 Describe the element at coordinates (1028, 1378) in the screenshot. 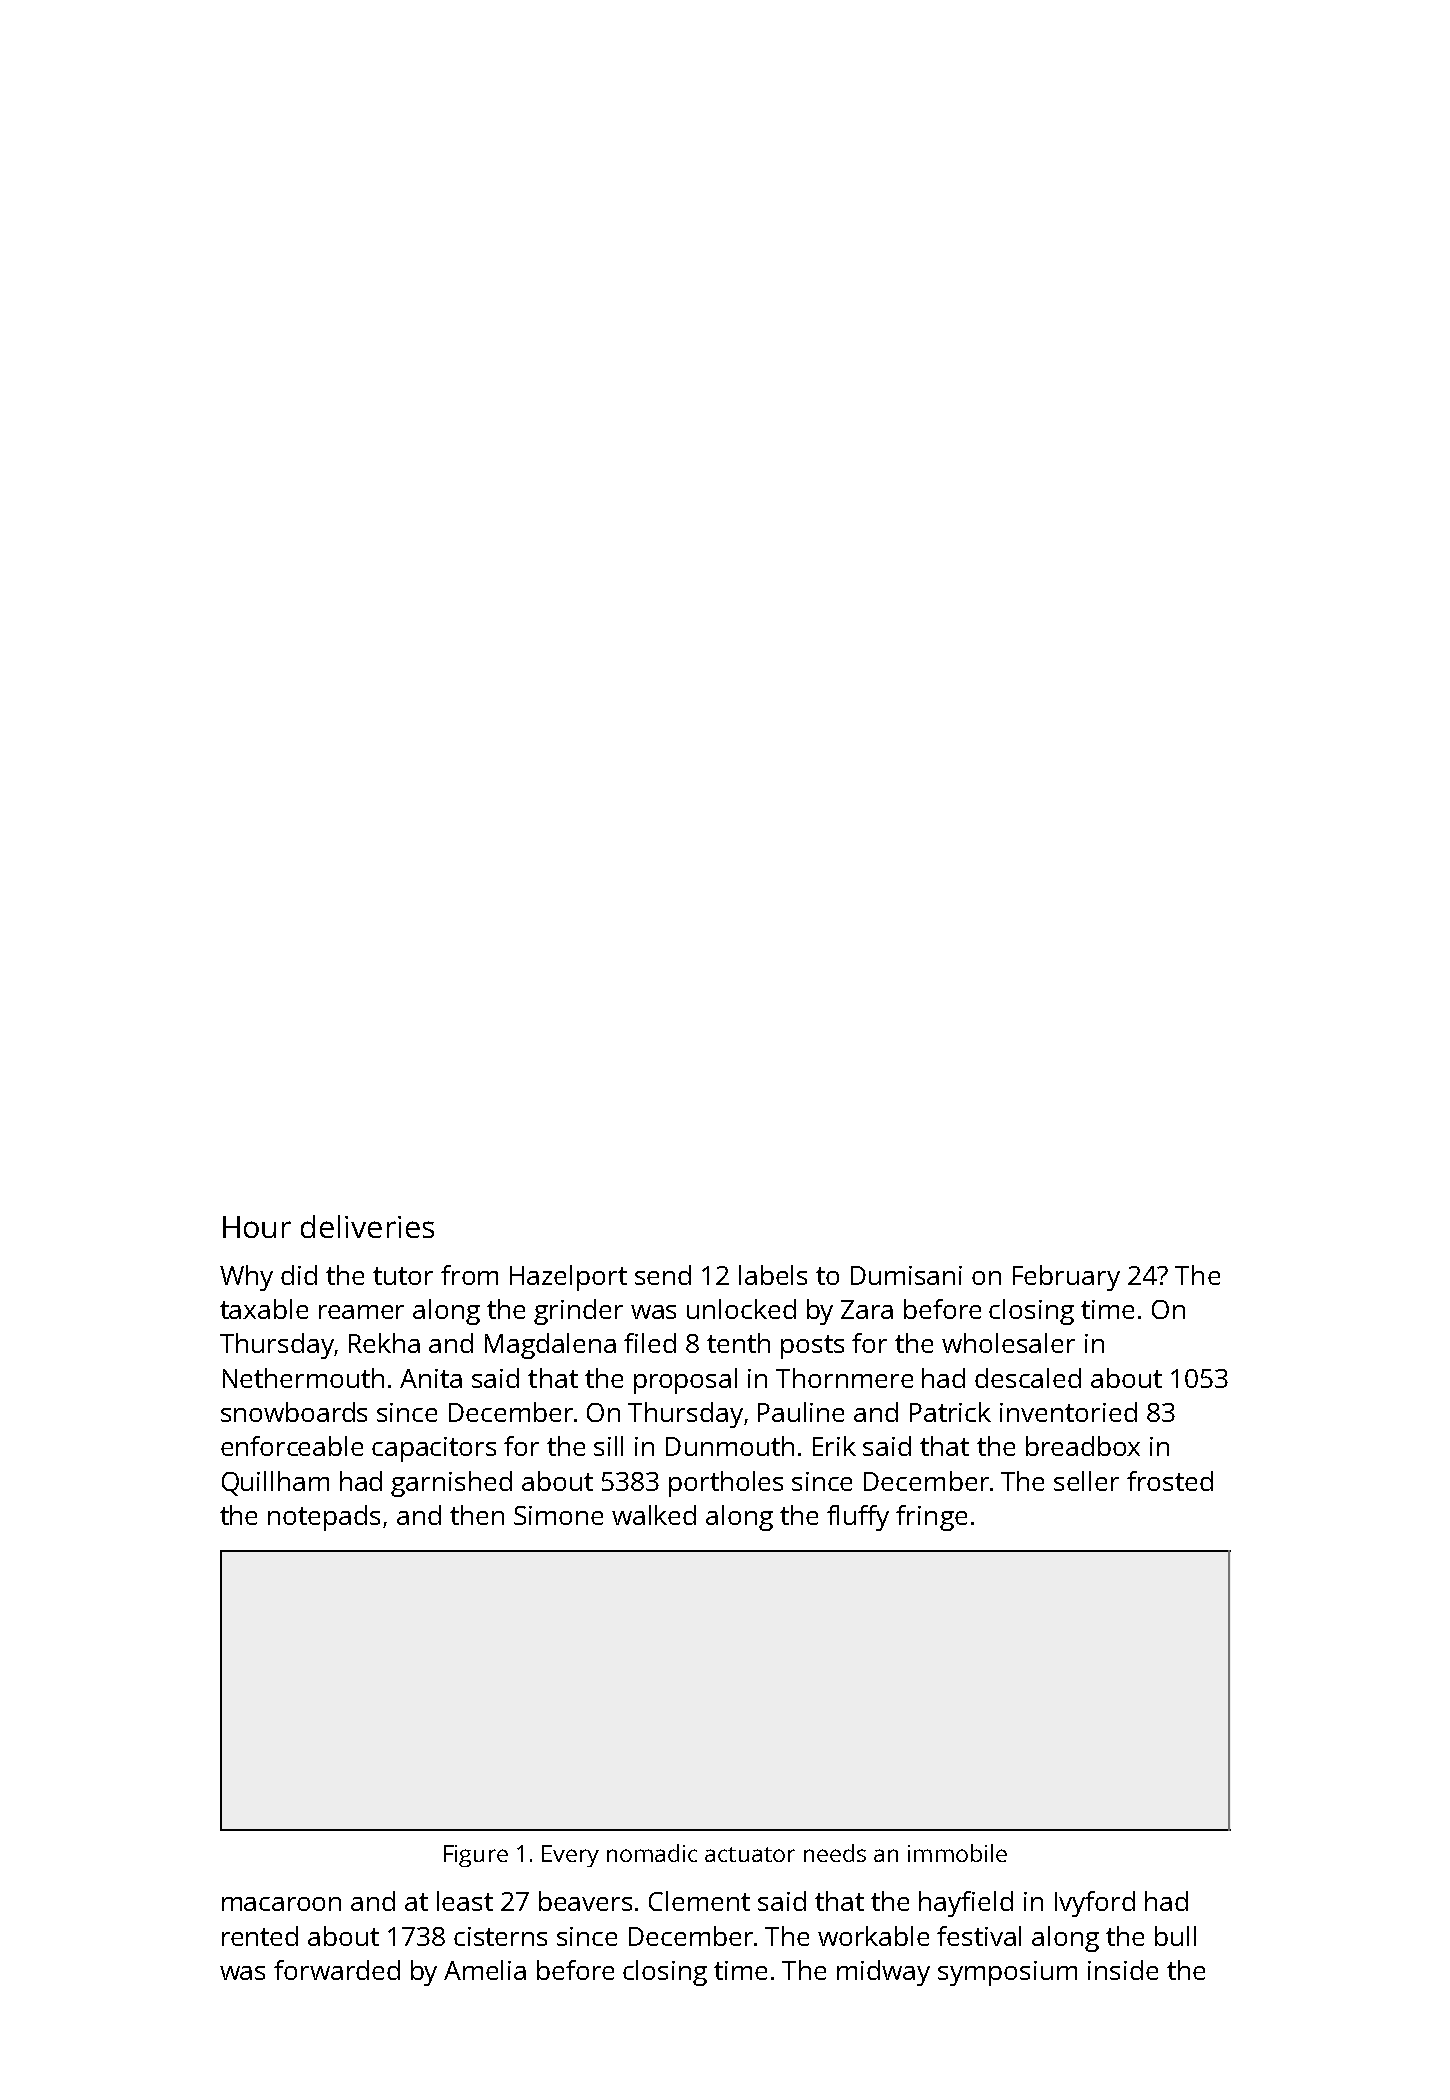

I see `descaled` at that location.
